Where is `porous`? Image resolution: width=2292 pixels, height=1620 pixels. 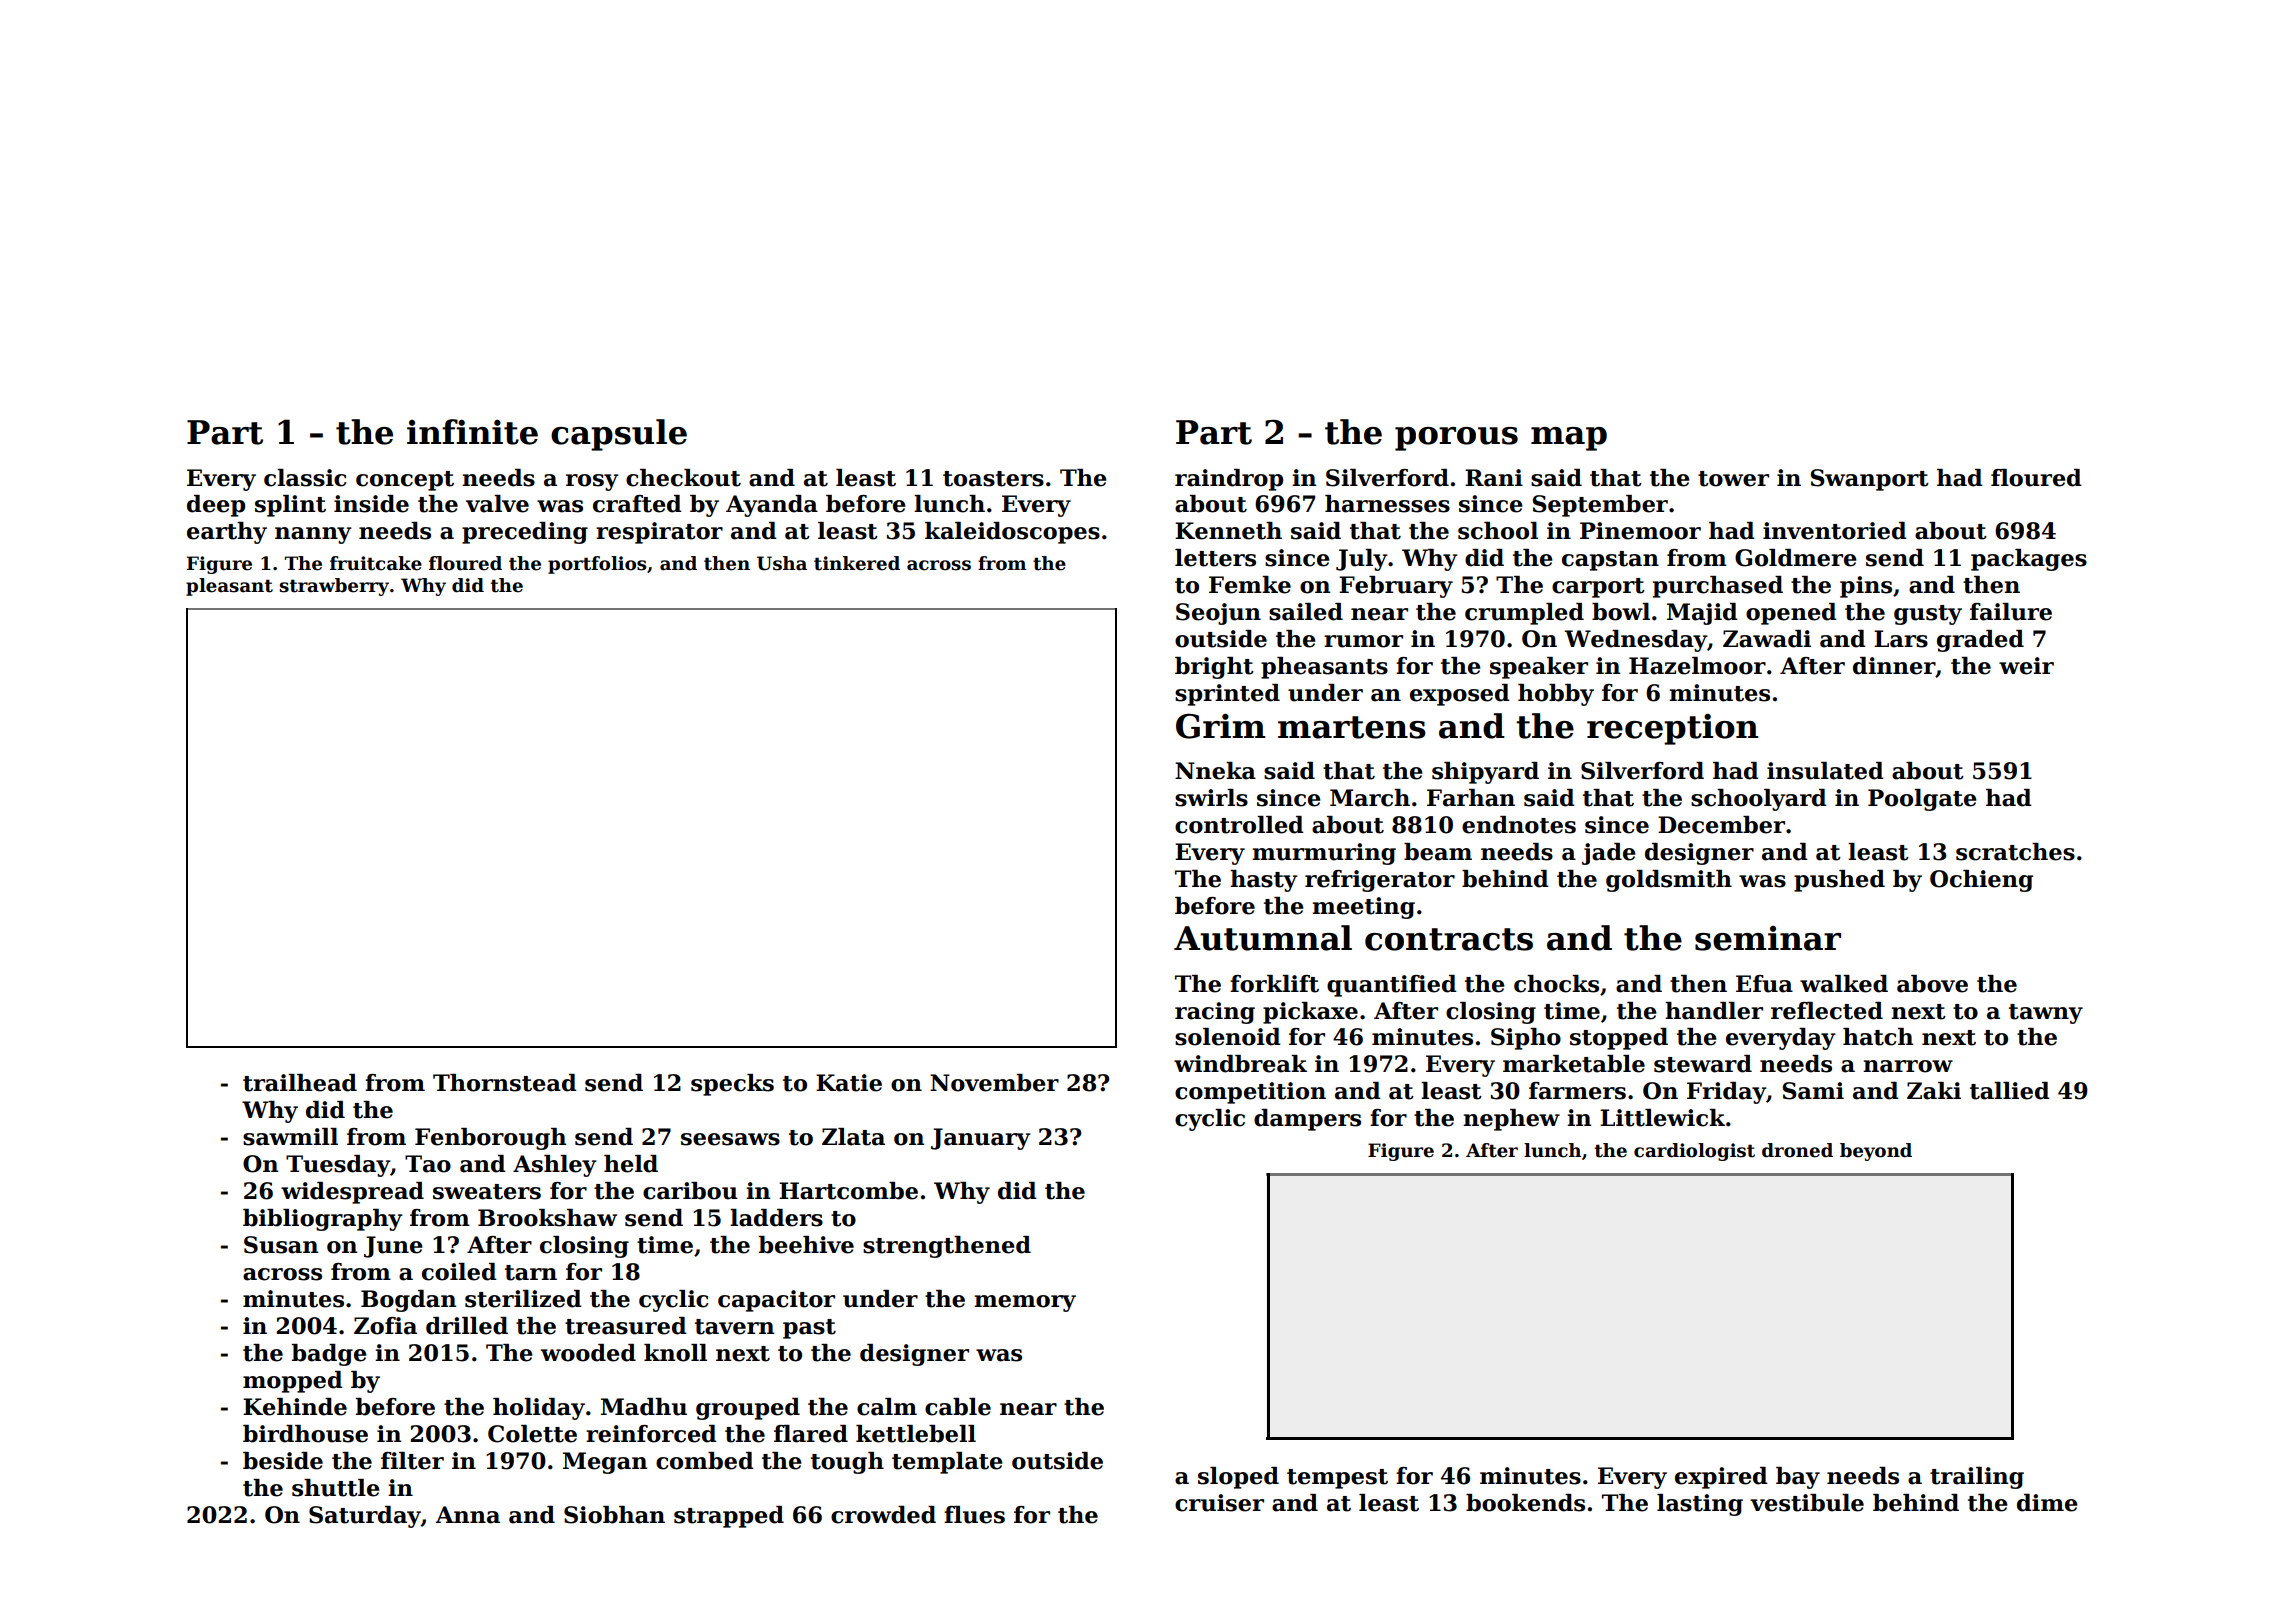 porous is located at coordinates (1456, 439).
